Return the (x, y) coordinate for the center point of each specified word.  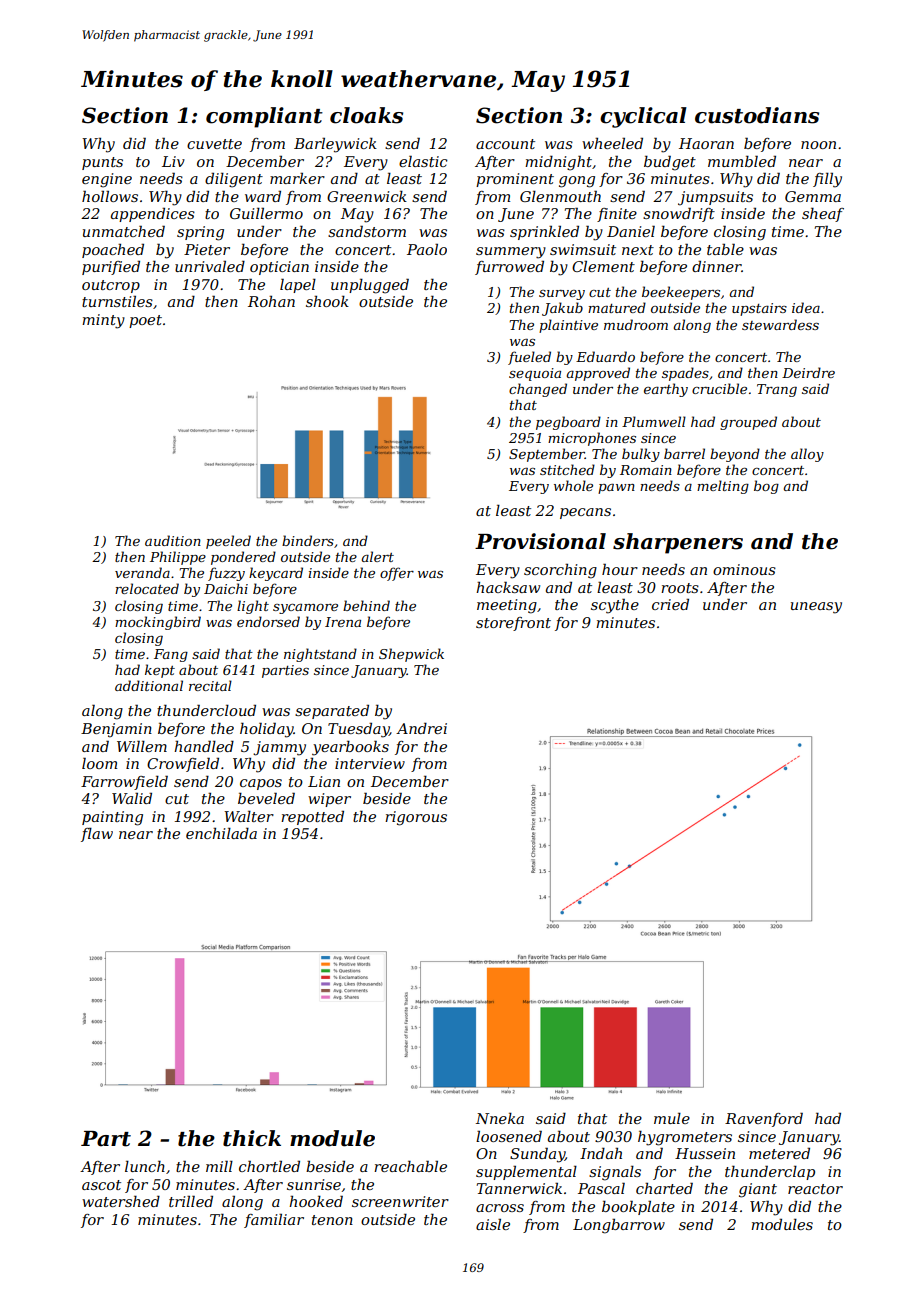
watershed (121, 1201)
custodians (757, 115)
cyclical (643, 117)
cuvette (214, 144)
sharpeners (678, 543)
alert (378, 556)
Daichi (226, 588)
